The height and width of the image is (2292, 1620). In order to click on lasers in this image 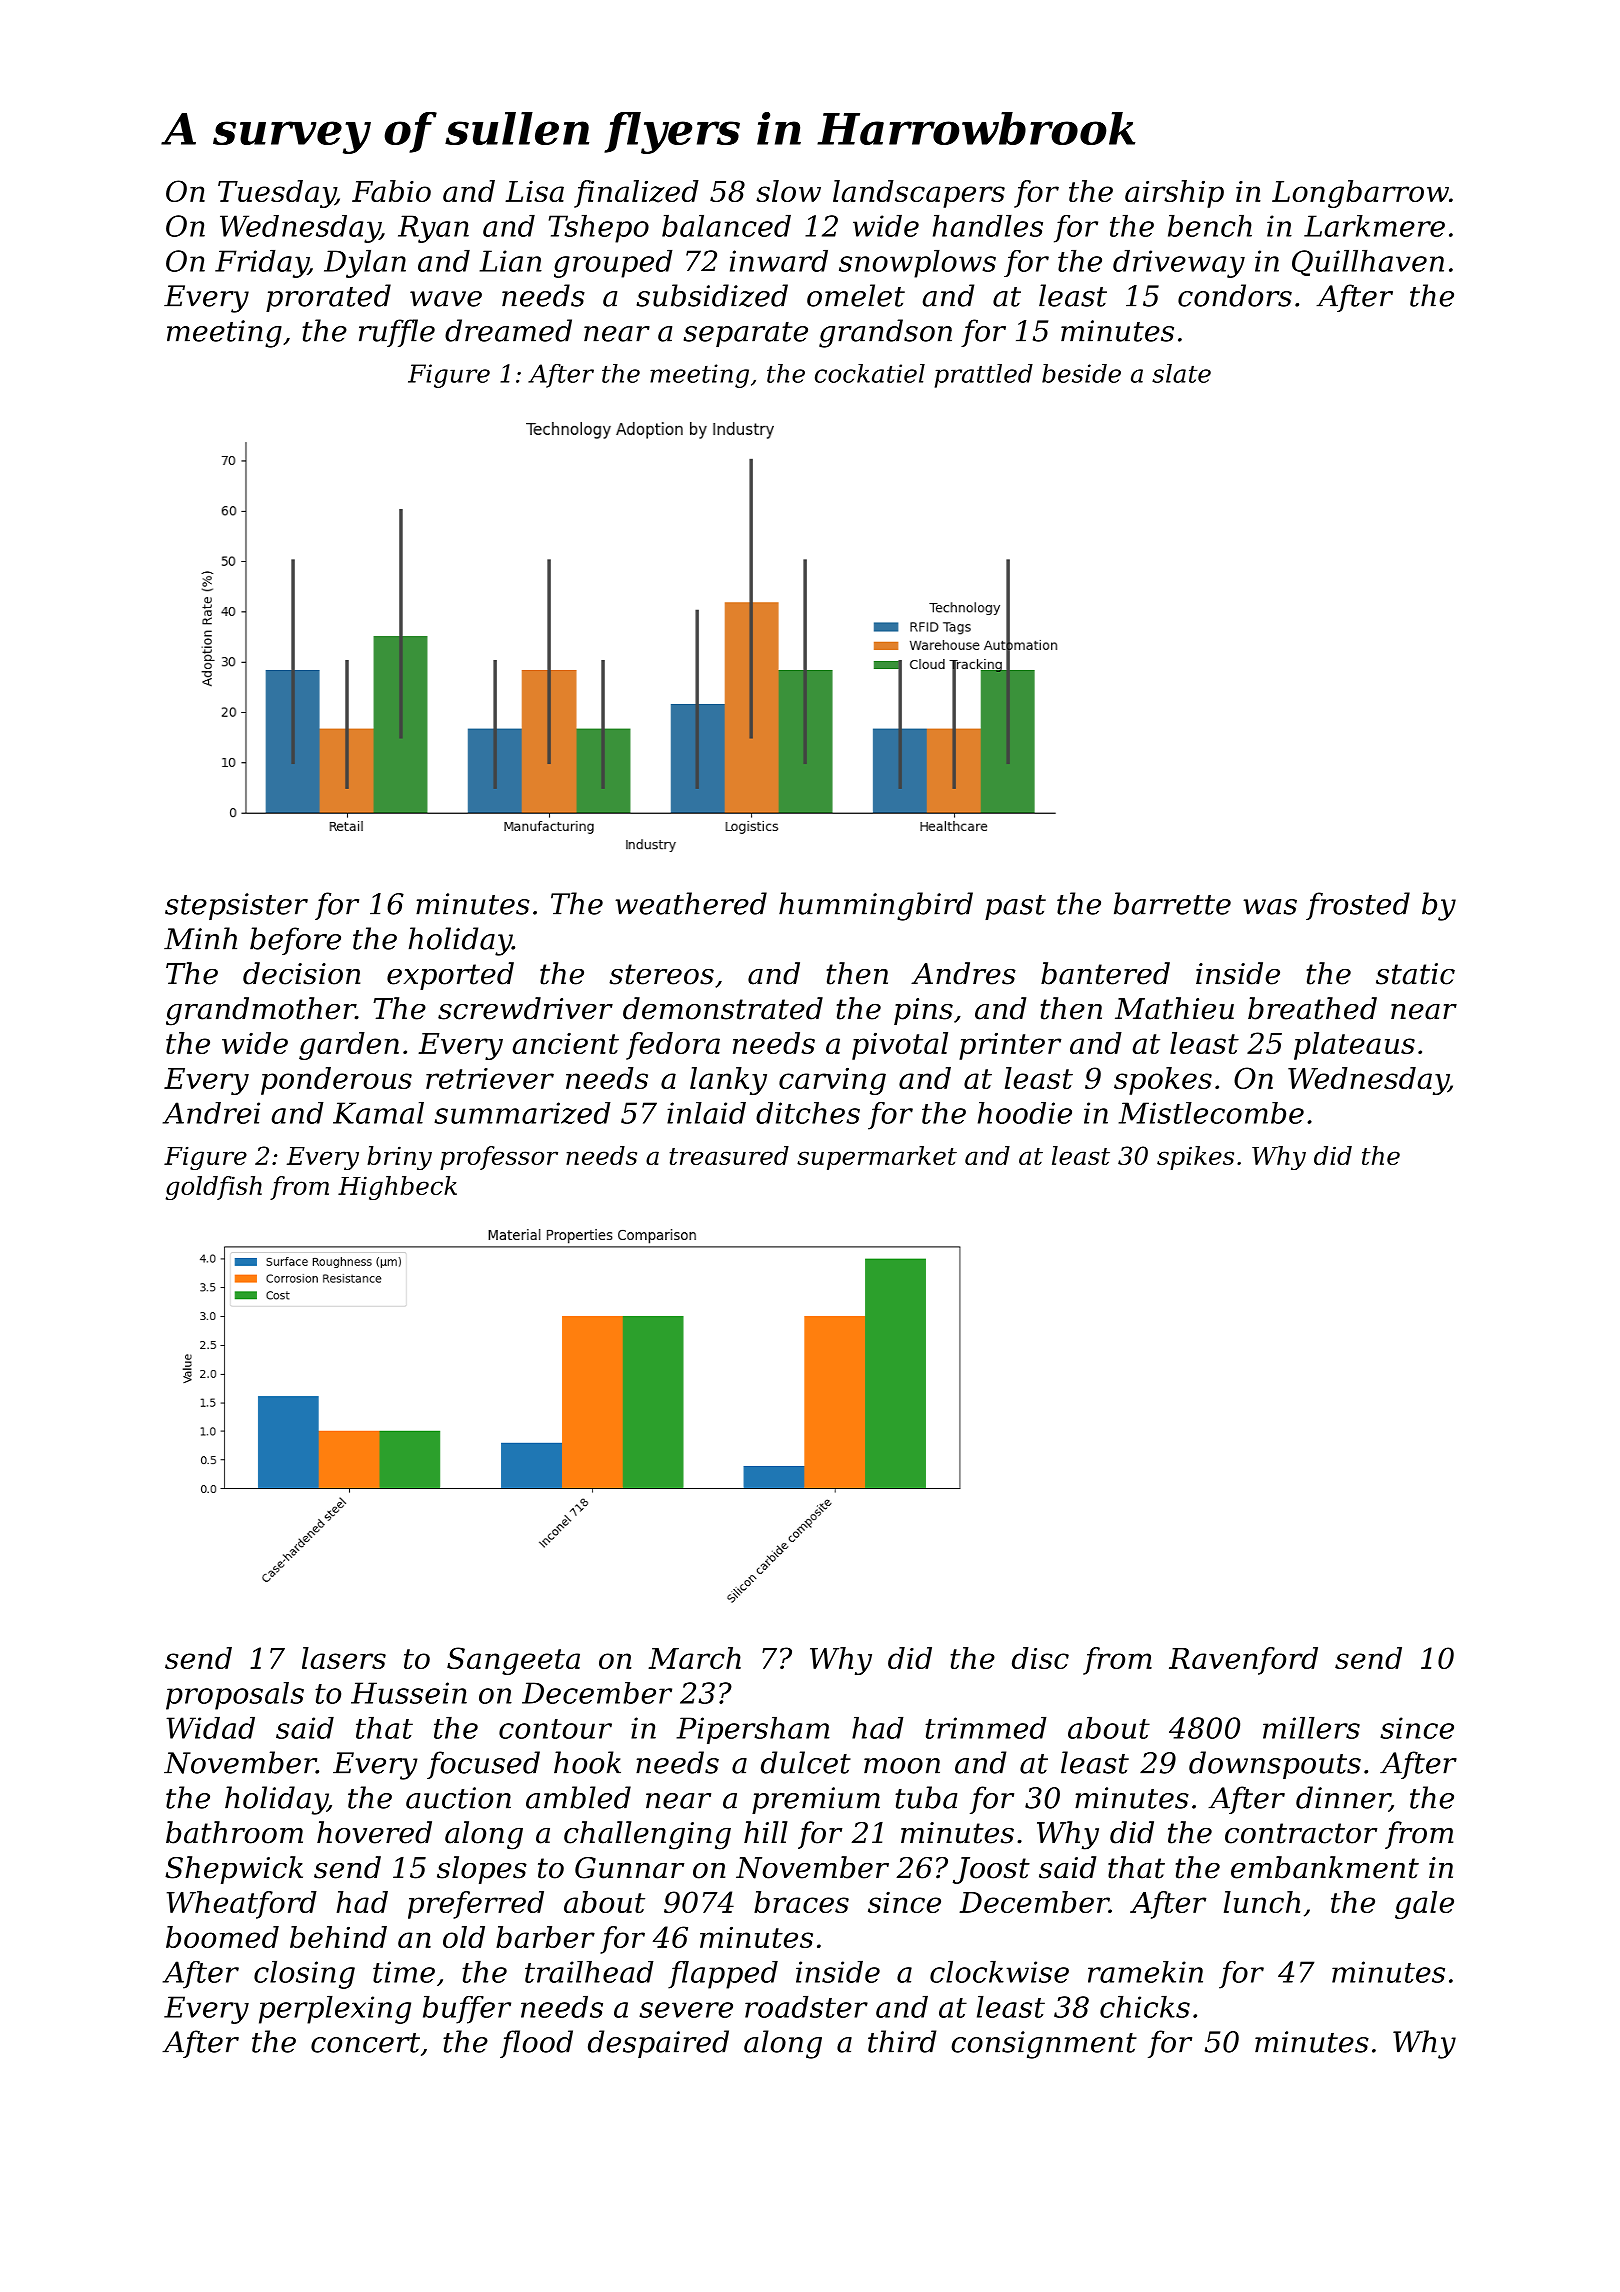, I will do `click(344, 1658)`.
